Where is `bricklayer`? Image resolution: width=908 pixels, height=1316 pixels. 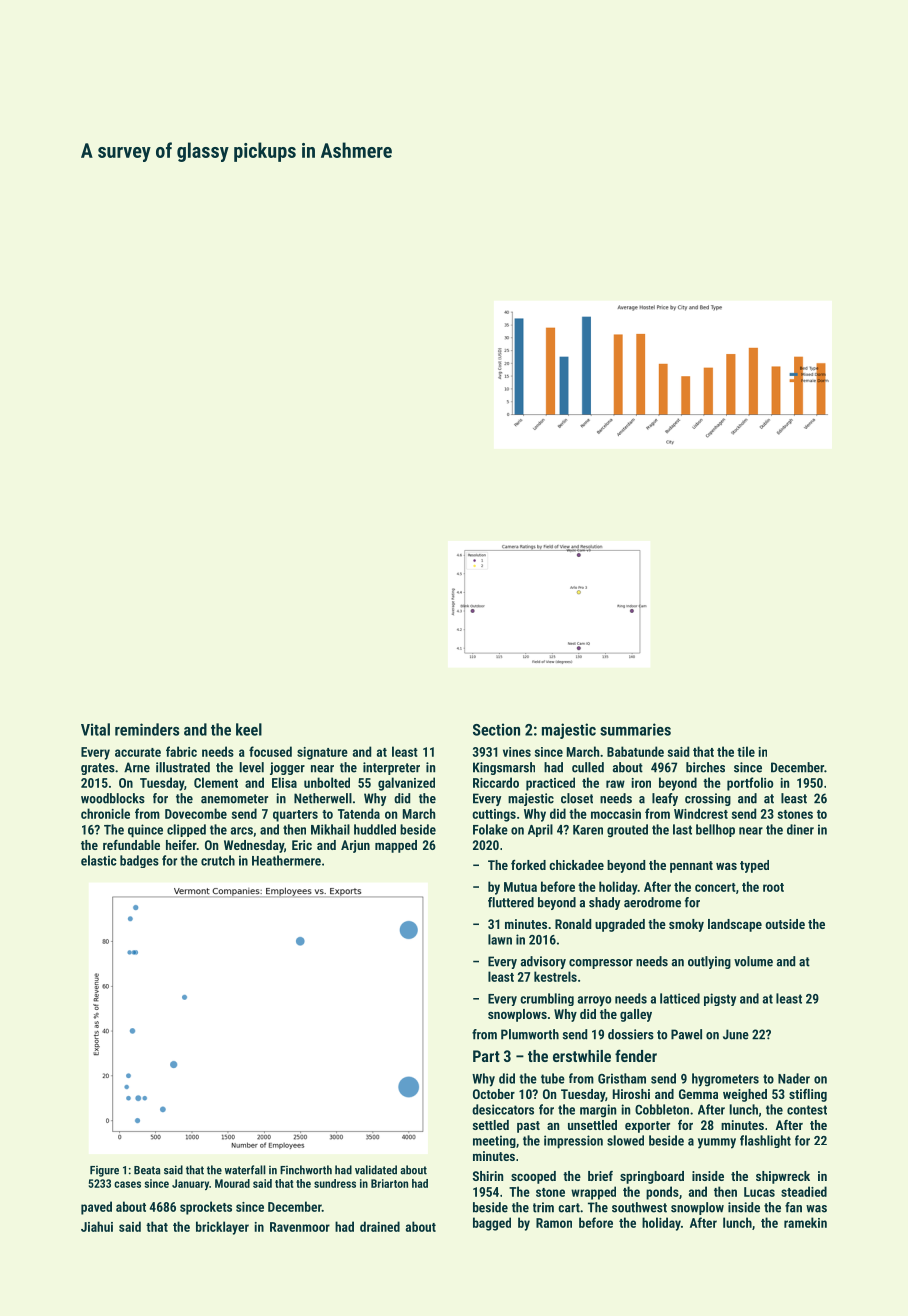
bricklayer is located at coordinates (222, 1228).
